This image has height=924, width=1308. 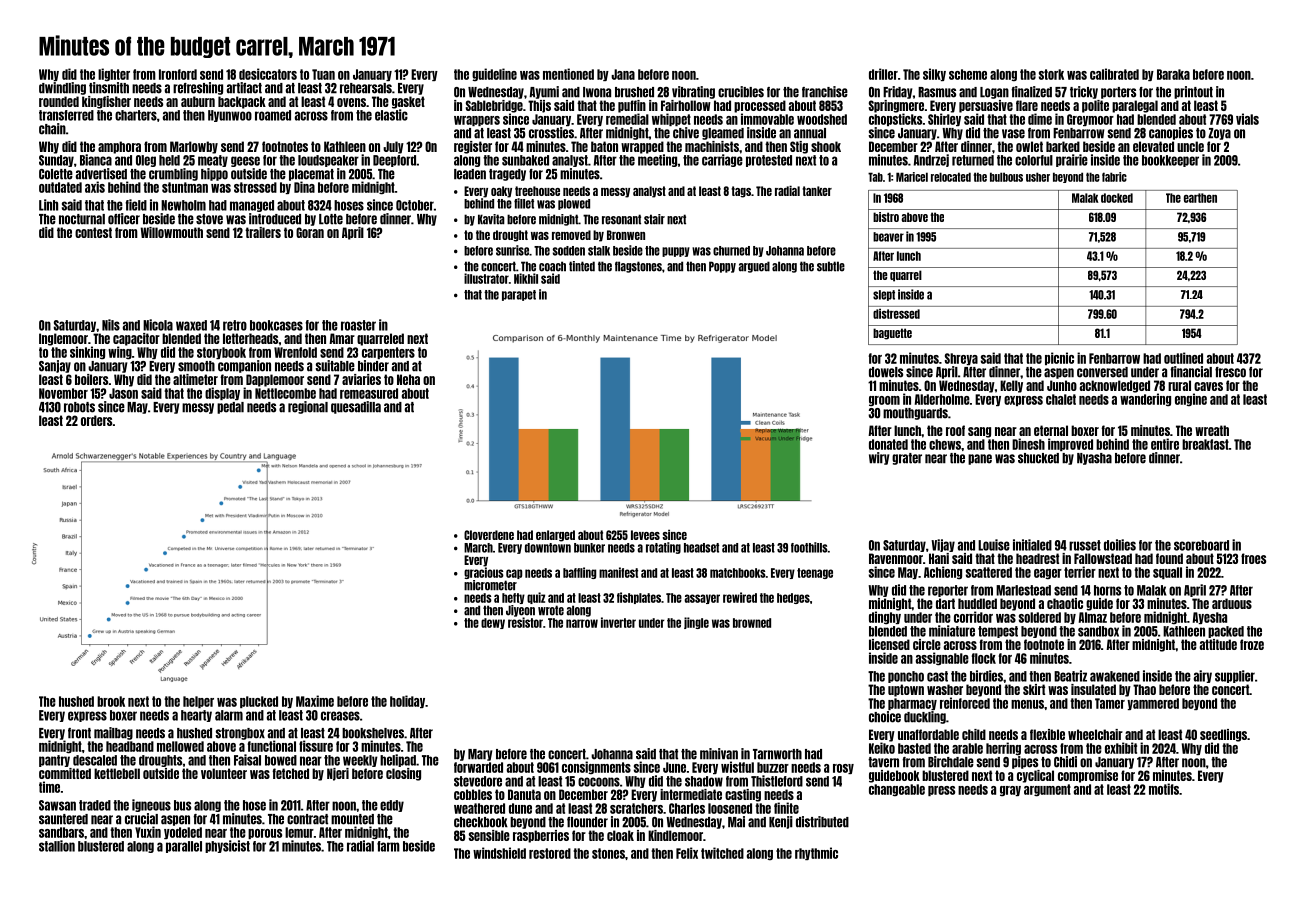 What do you see at coordinates (328, 161) in the image?
I see `loudspeaker` at bounding box center [328, 161].
